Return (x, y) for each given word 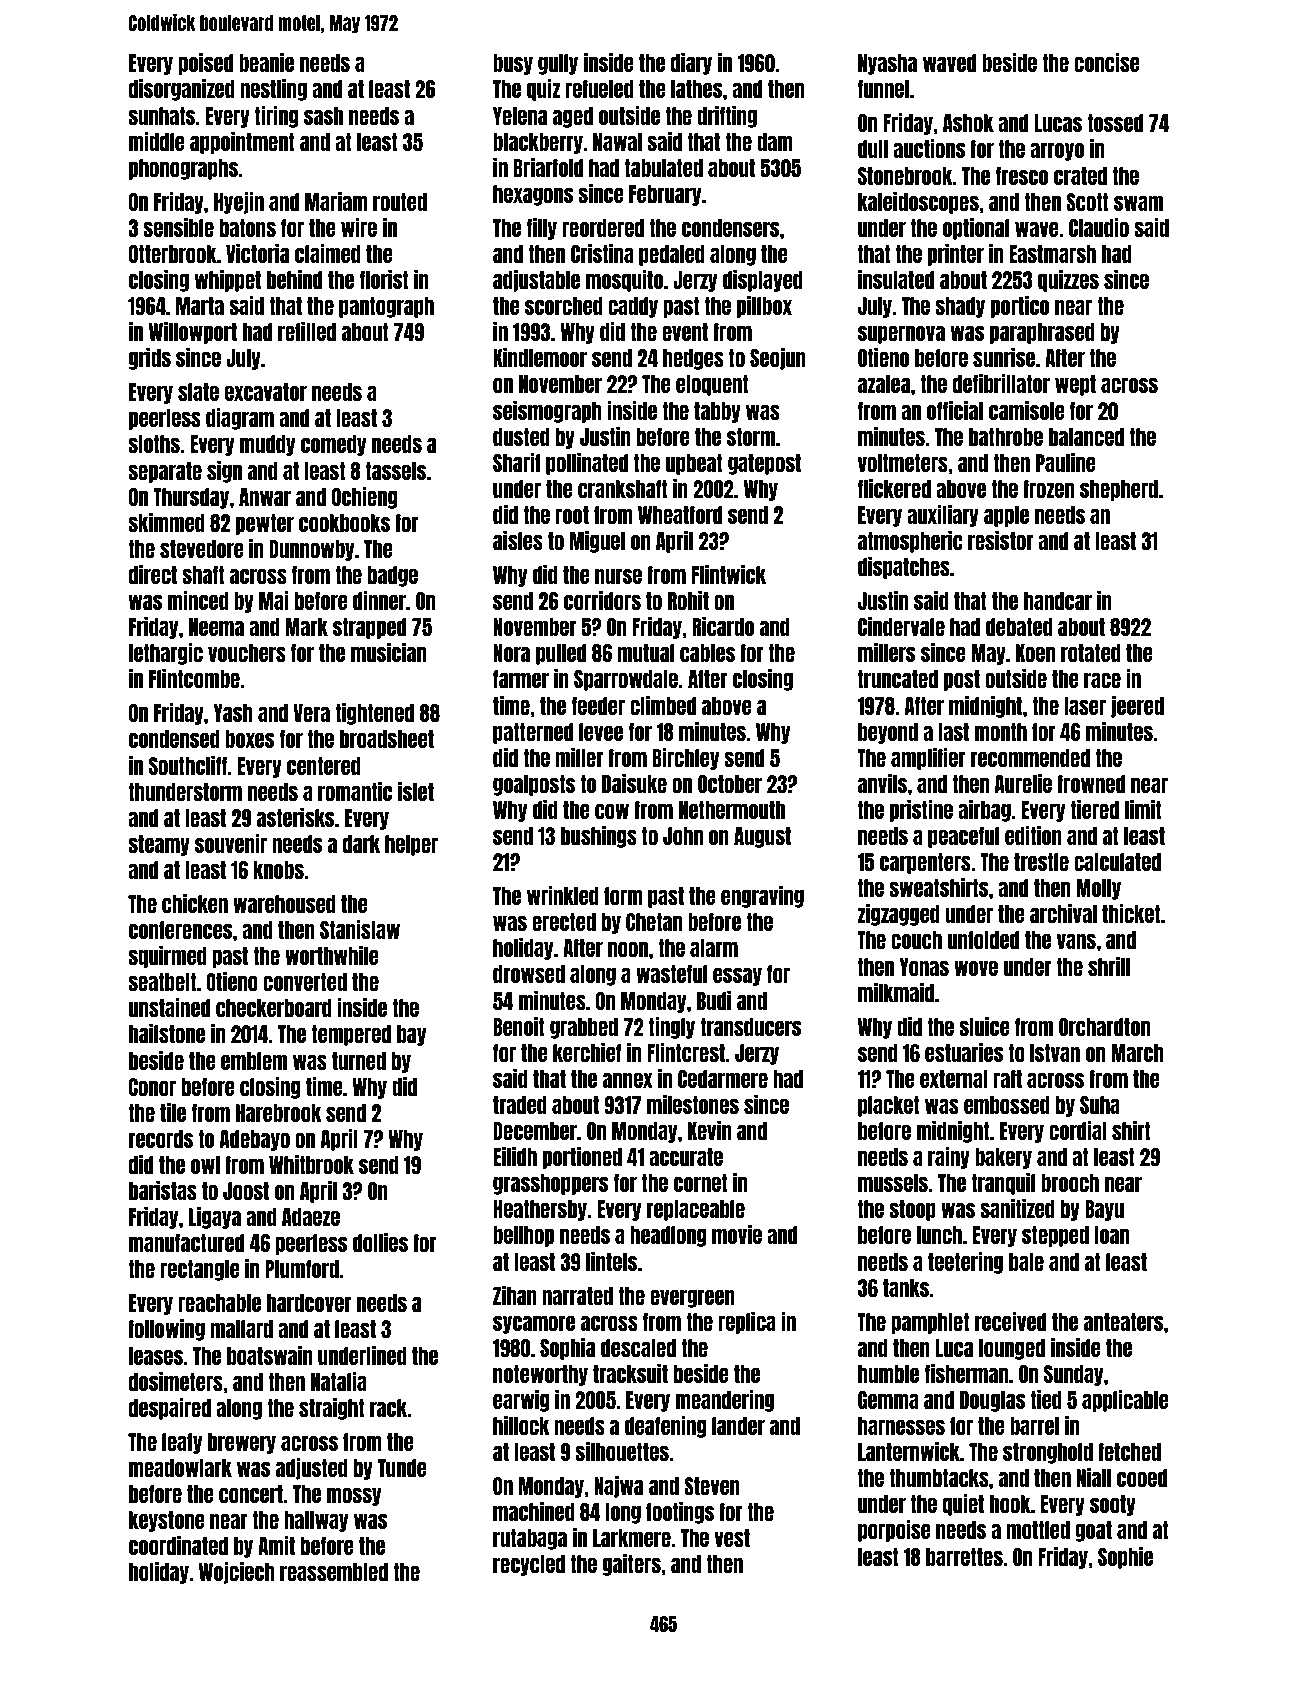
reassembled (334, 1572)
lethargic (166, 654)
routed (400, 202)
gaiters (632, 1565)
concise (1107, 62)
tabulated (663, 168)
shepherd (1119, 490)
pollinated (587, 464)
